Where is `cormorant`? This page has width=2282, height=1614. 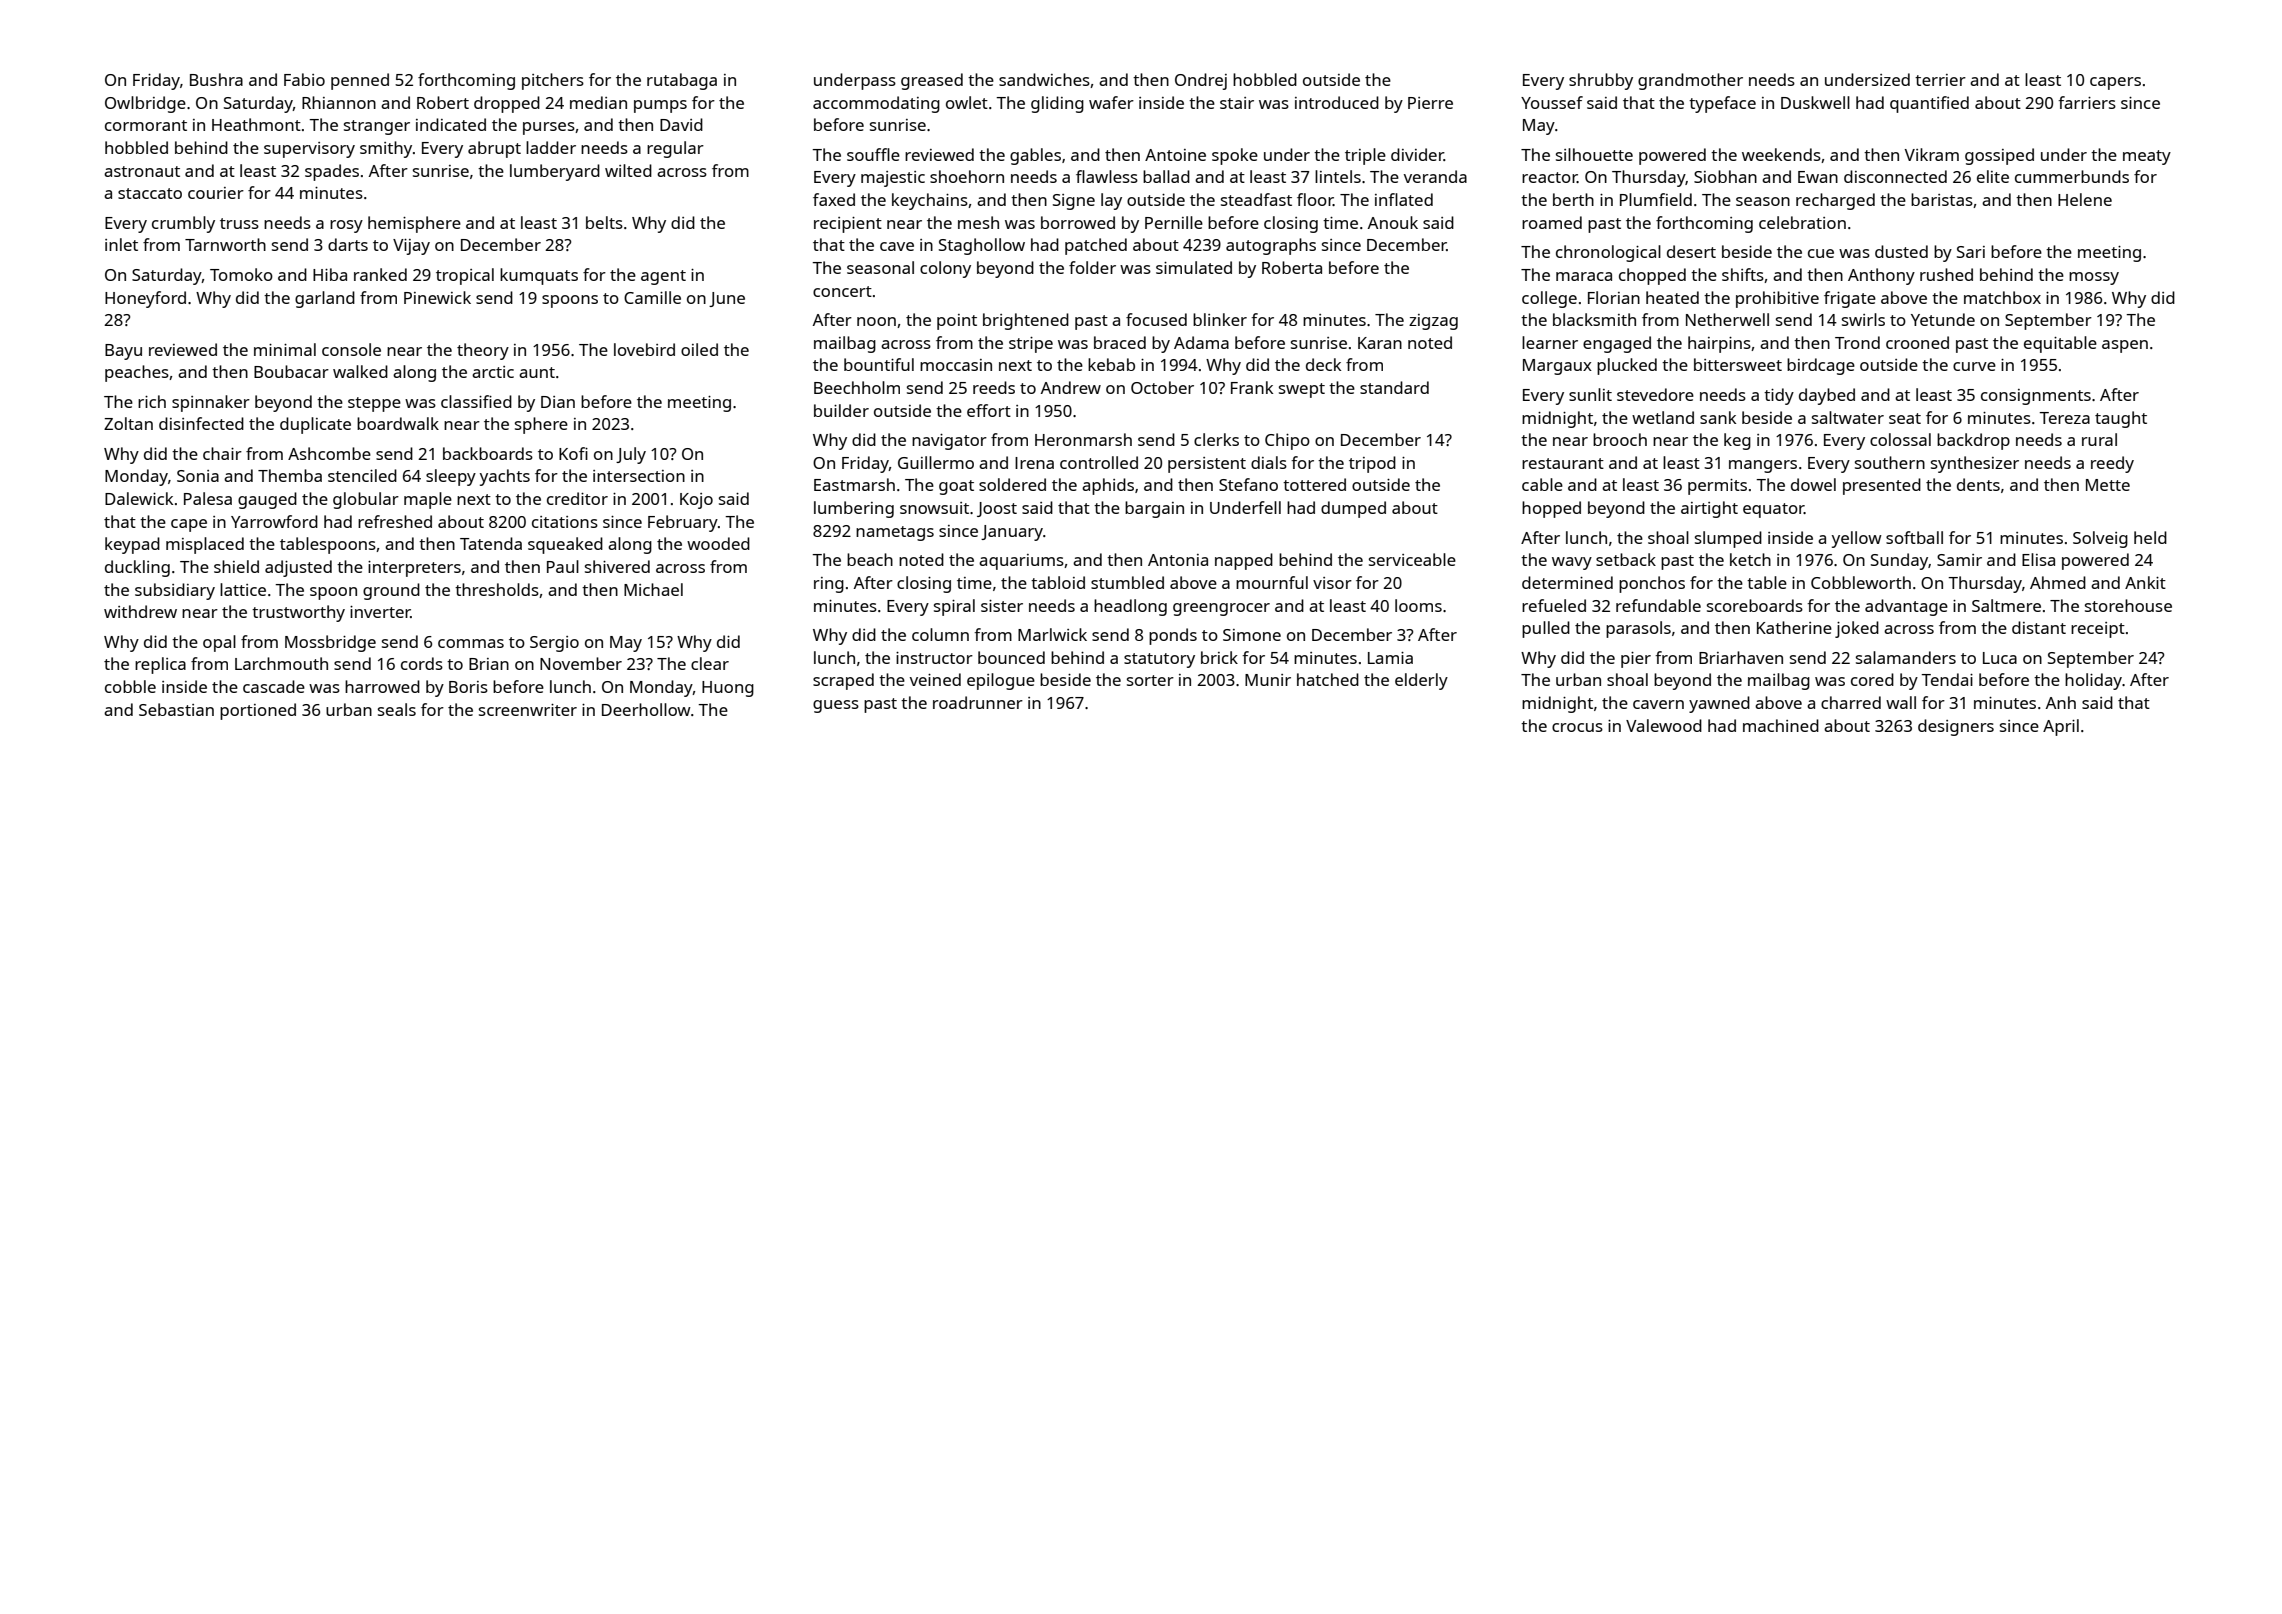
cormorant is located at coordinates (146, 125).
